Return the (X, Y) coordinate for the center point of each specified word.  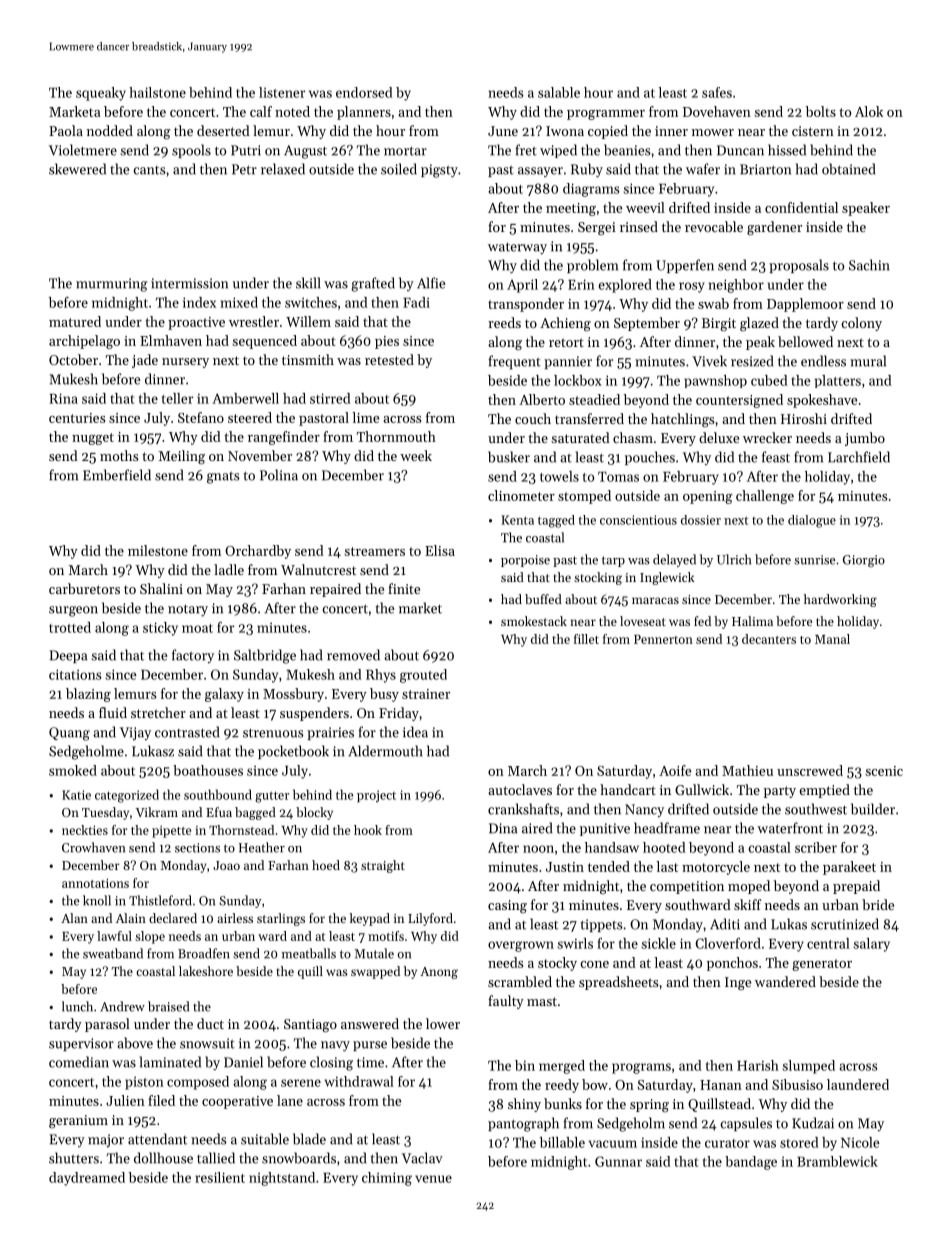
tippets (601, 925)
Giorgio (864, 561)
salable (559, 92)
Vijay (135, 733)
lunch (77, 1006)
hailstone (157, 92)
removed (353, 655)
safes (717, 92)
